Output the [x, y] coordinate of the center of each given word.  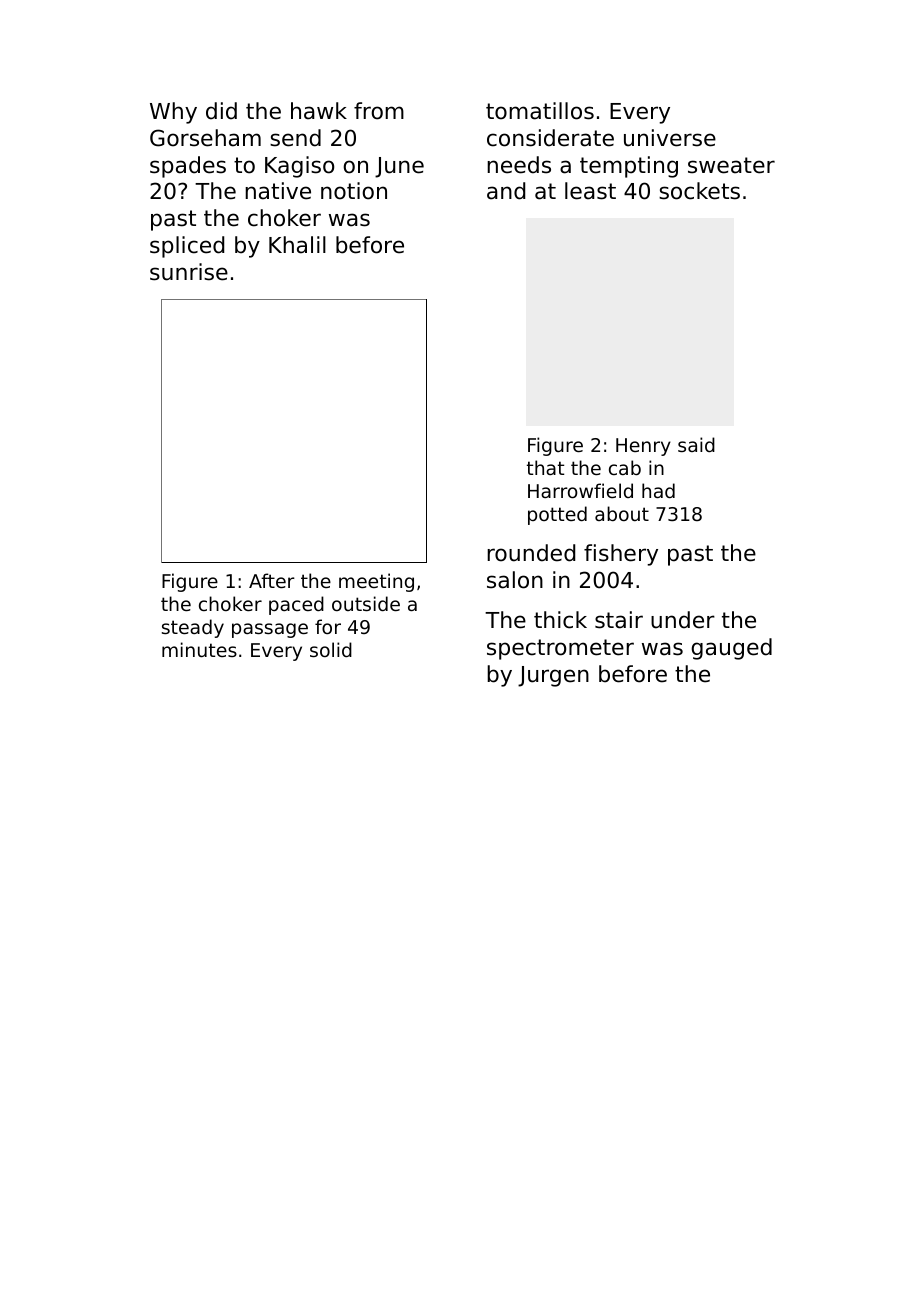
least [590, 191]
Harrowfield [580, 490]
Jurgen [553, 676]
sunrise [189, 272]
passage [270, 630]
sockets [699, 191]
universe [670, 138]
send [295, 138]
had [658, 490]
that [545, 467]
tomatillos [540, 111]
